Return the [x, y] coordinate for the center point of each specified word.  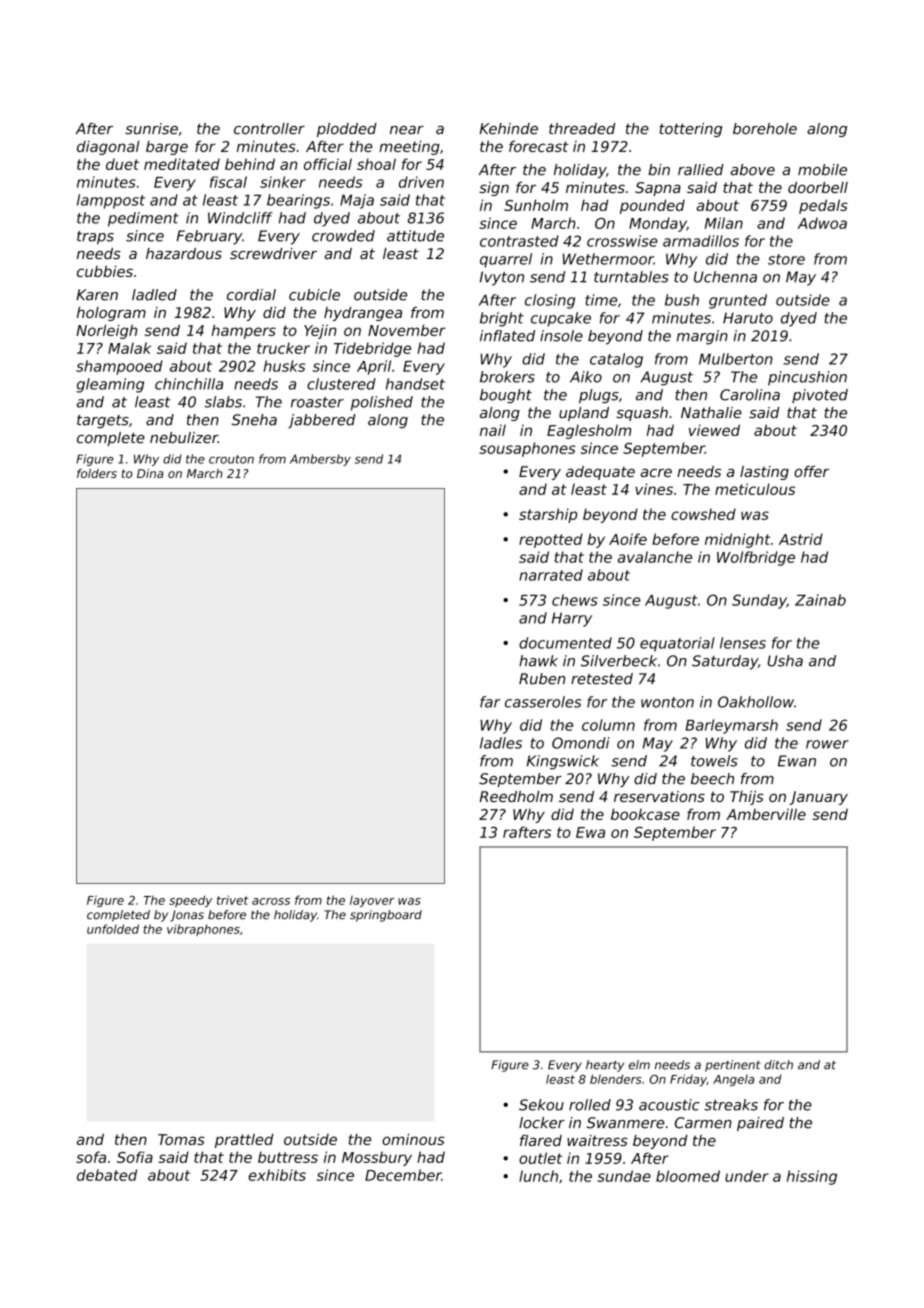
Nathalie [711, 413]
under [747, 1176]
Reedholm [516, 796]
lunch [538, 1176]
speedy [190, 901]
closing [550, 301]
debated [107, 1175]
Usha [785, 661]
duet [122, 164]
